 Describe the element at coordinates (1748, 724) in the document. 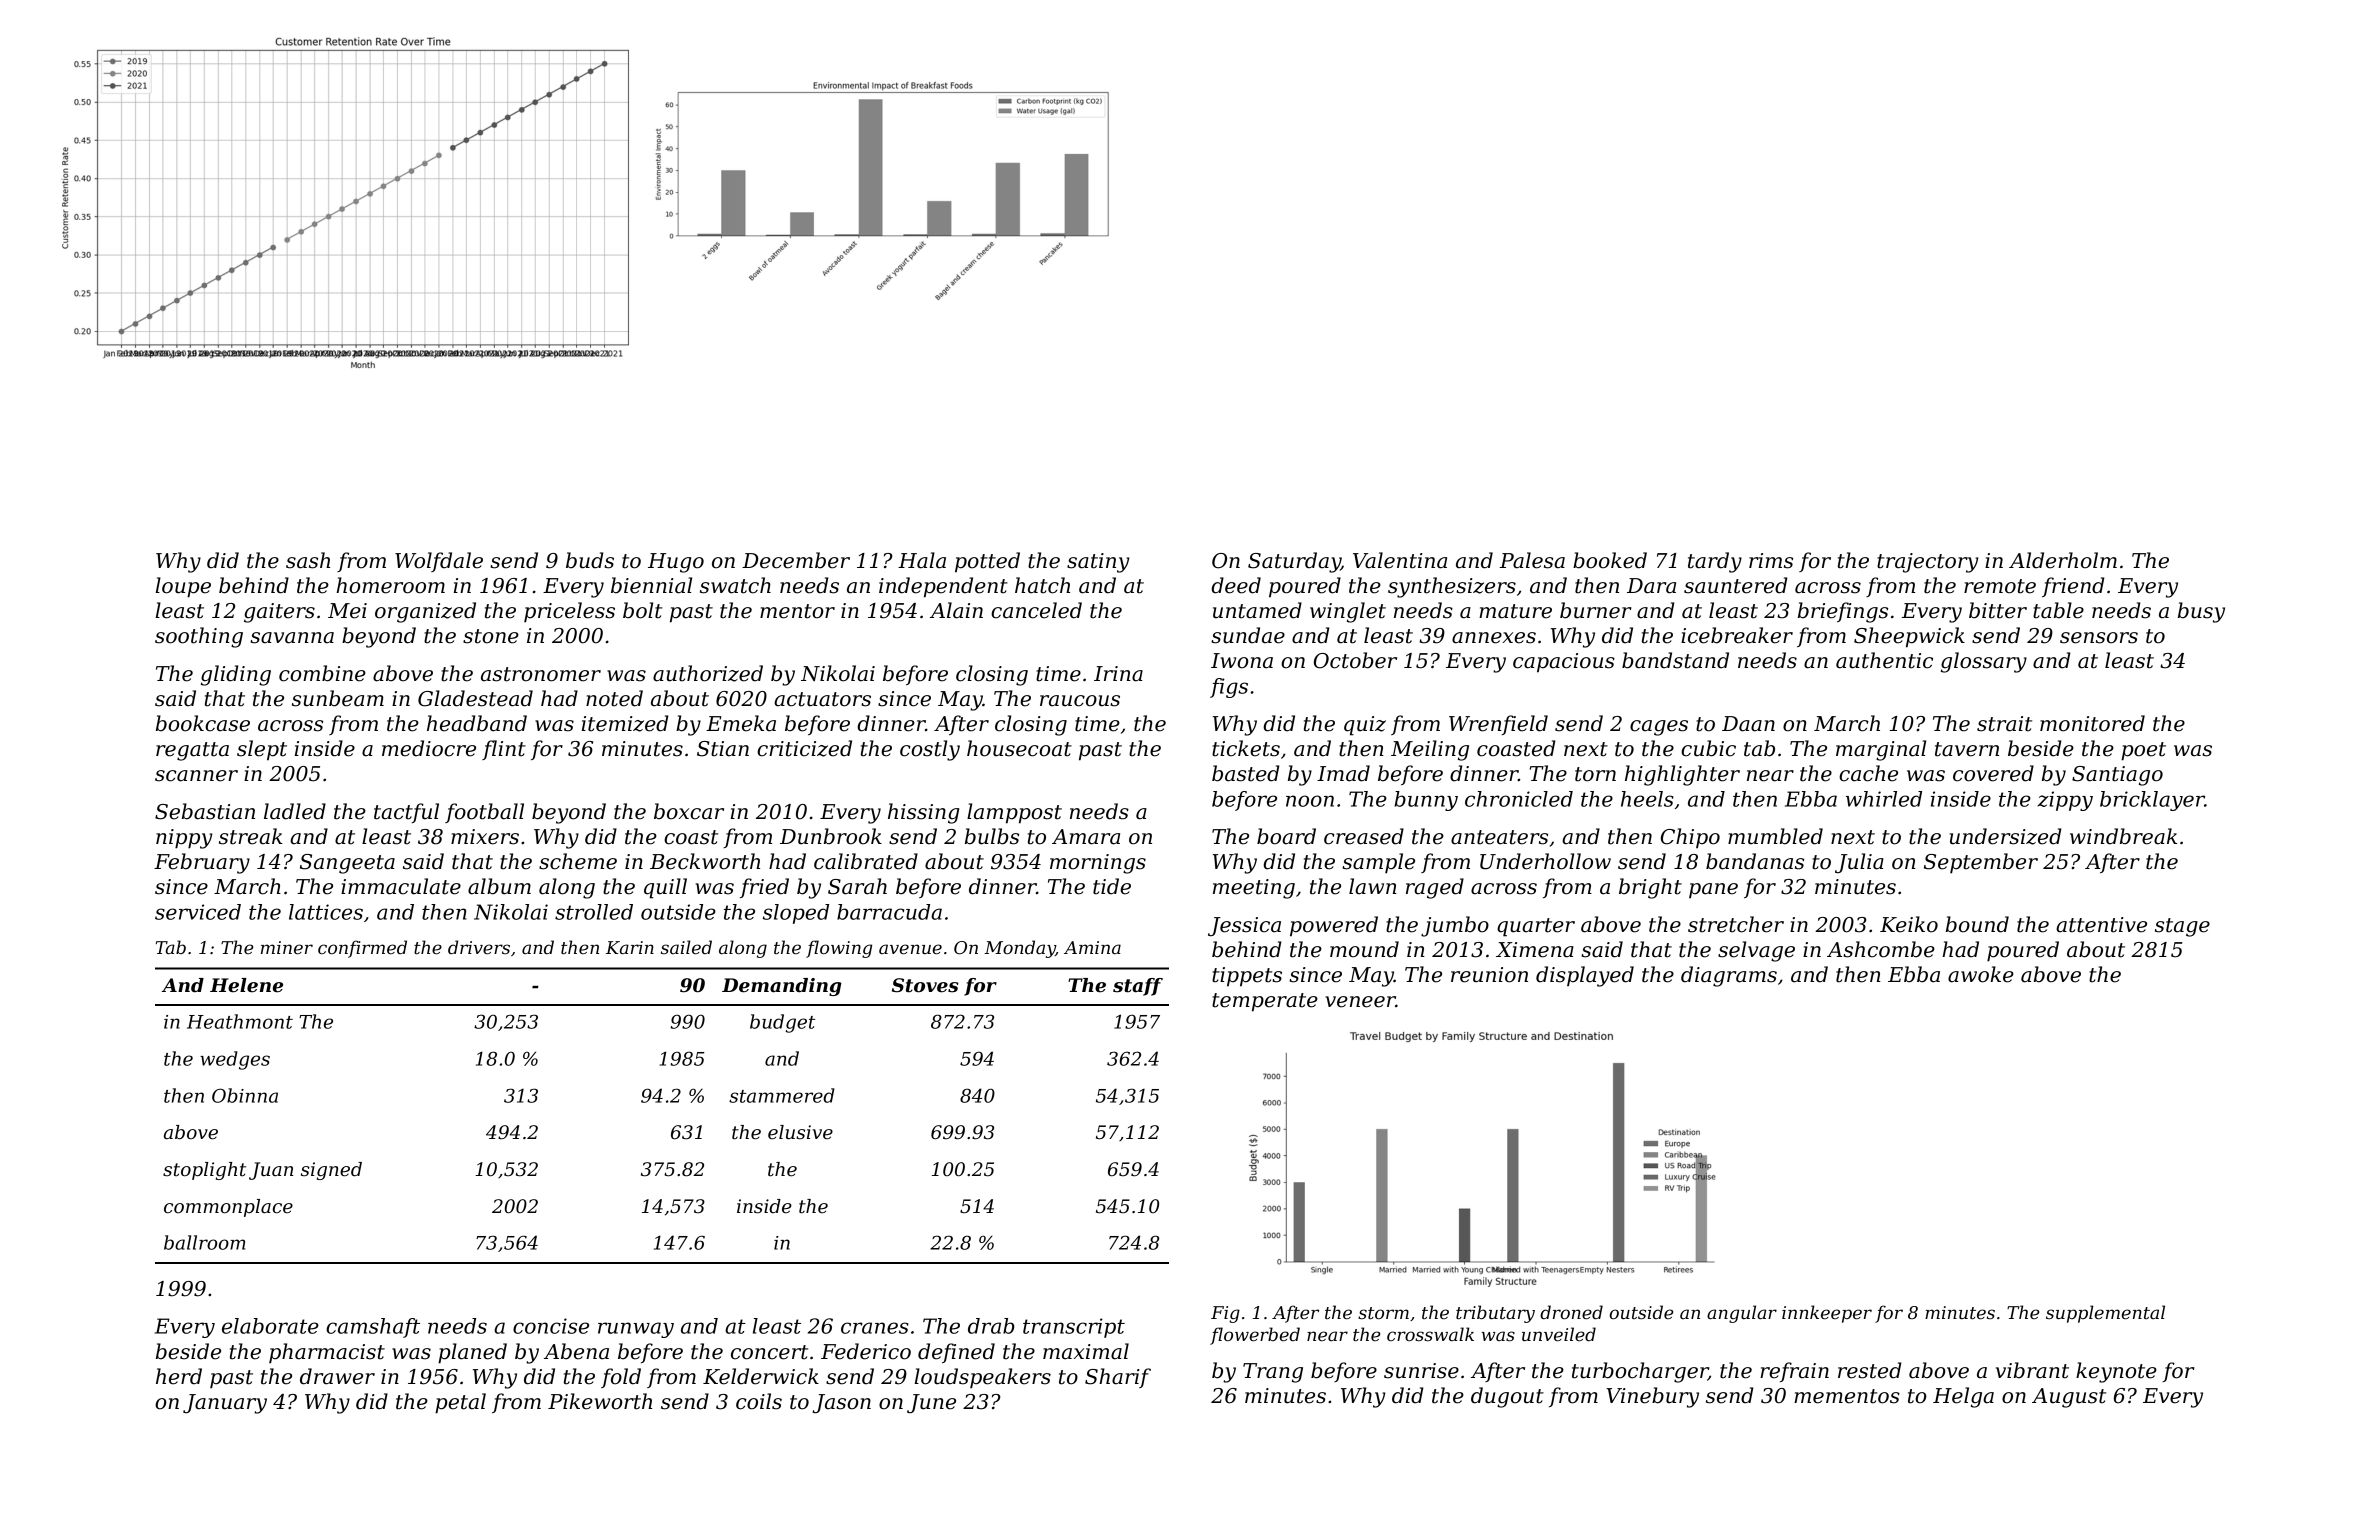

I see `Daan` at that location.
